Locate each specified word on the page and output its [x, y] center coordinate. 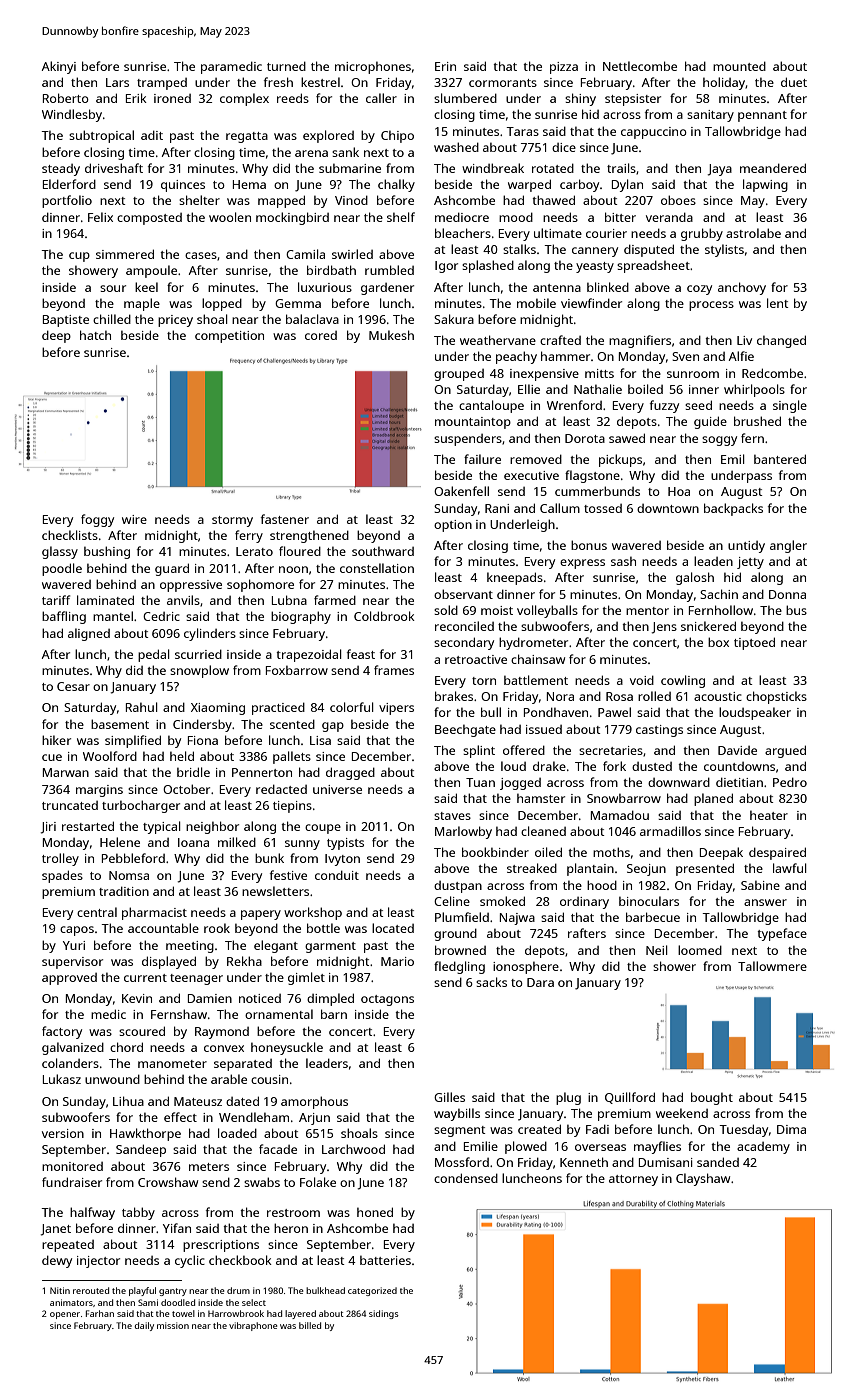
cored [321, 335]
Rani [497, 508]
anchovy [742, 288]
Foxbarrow [297, 670]
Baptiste [66, 321]
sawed [627, 438]
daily [144, 1326]
